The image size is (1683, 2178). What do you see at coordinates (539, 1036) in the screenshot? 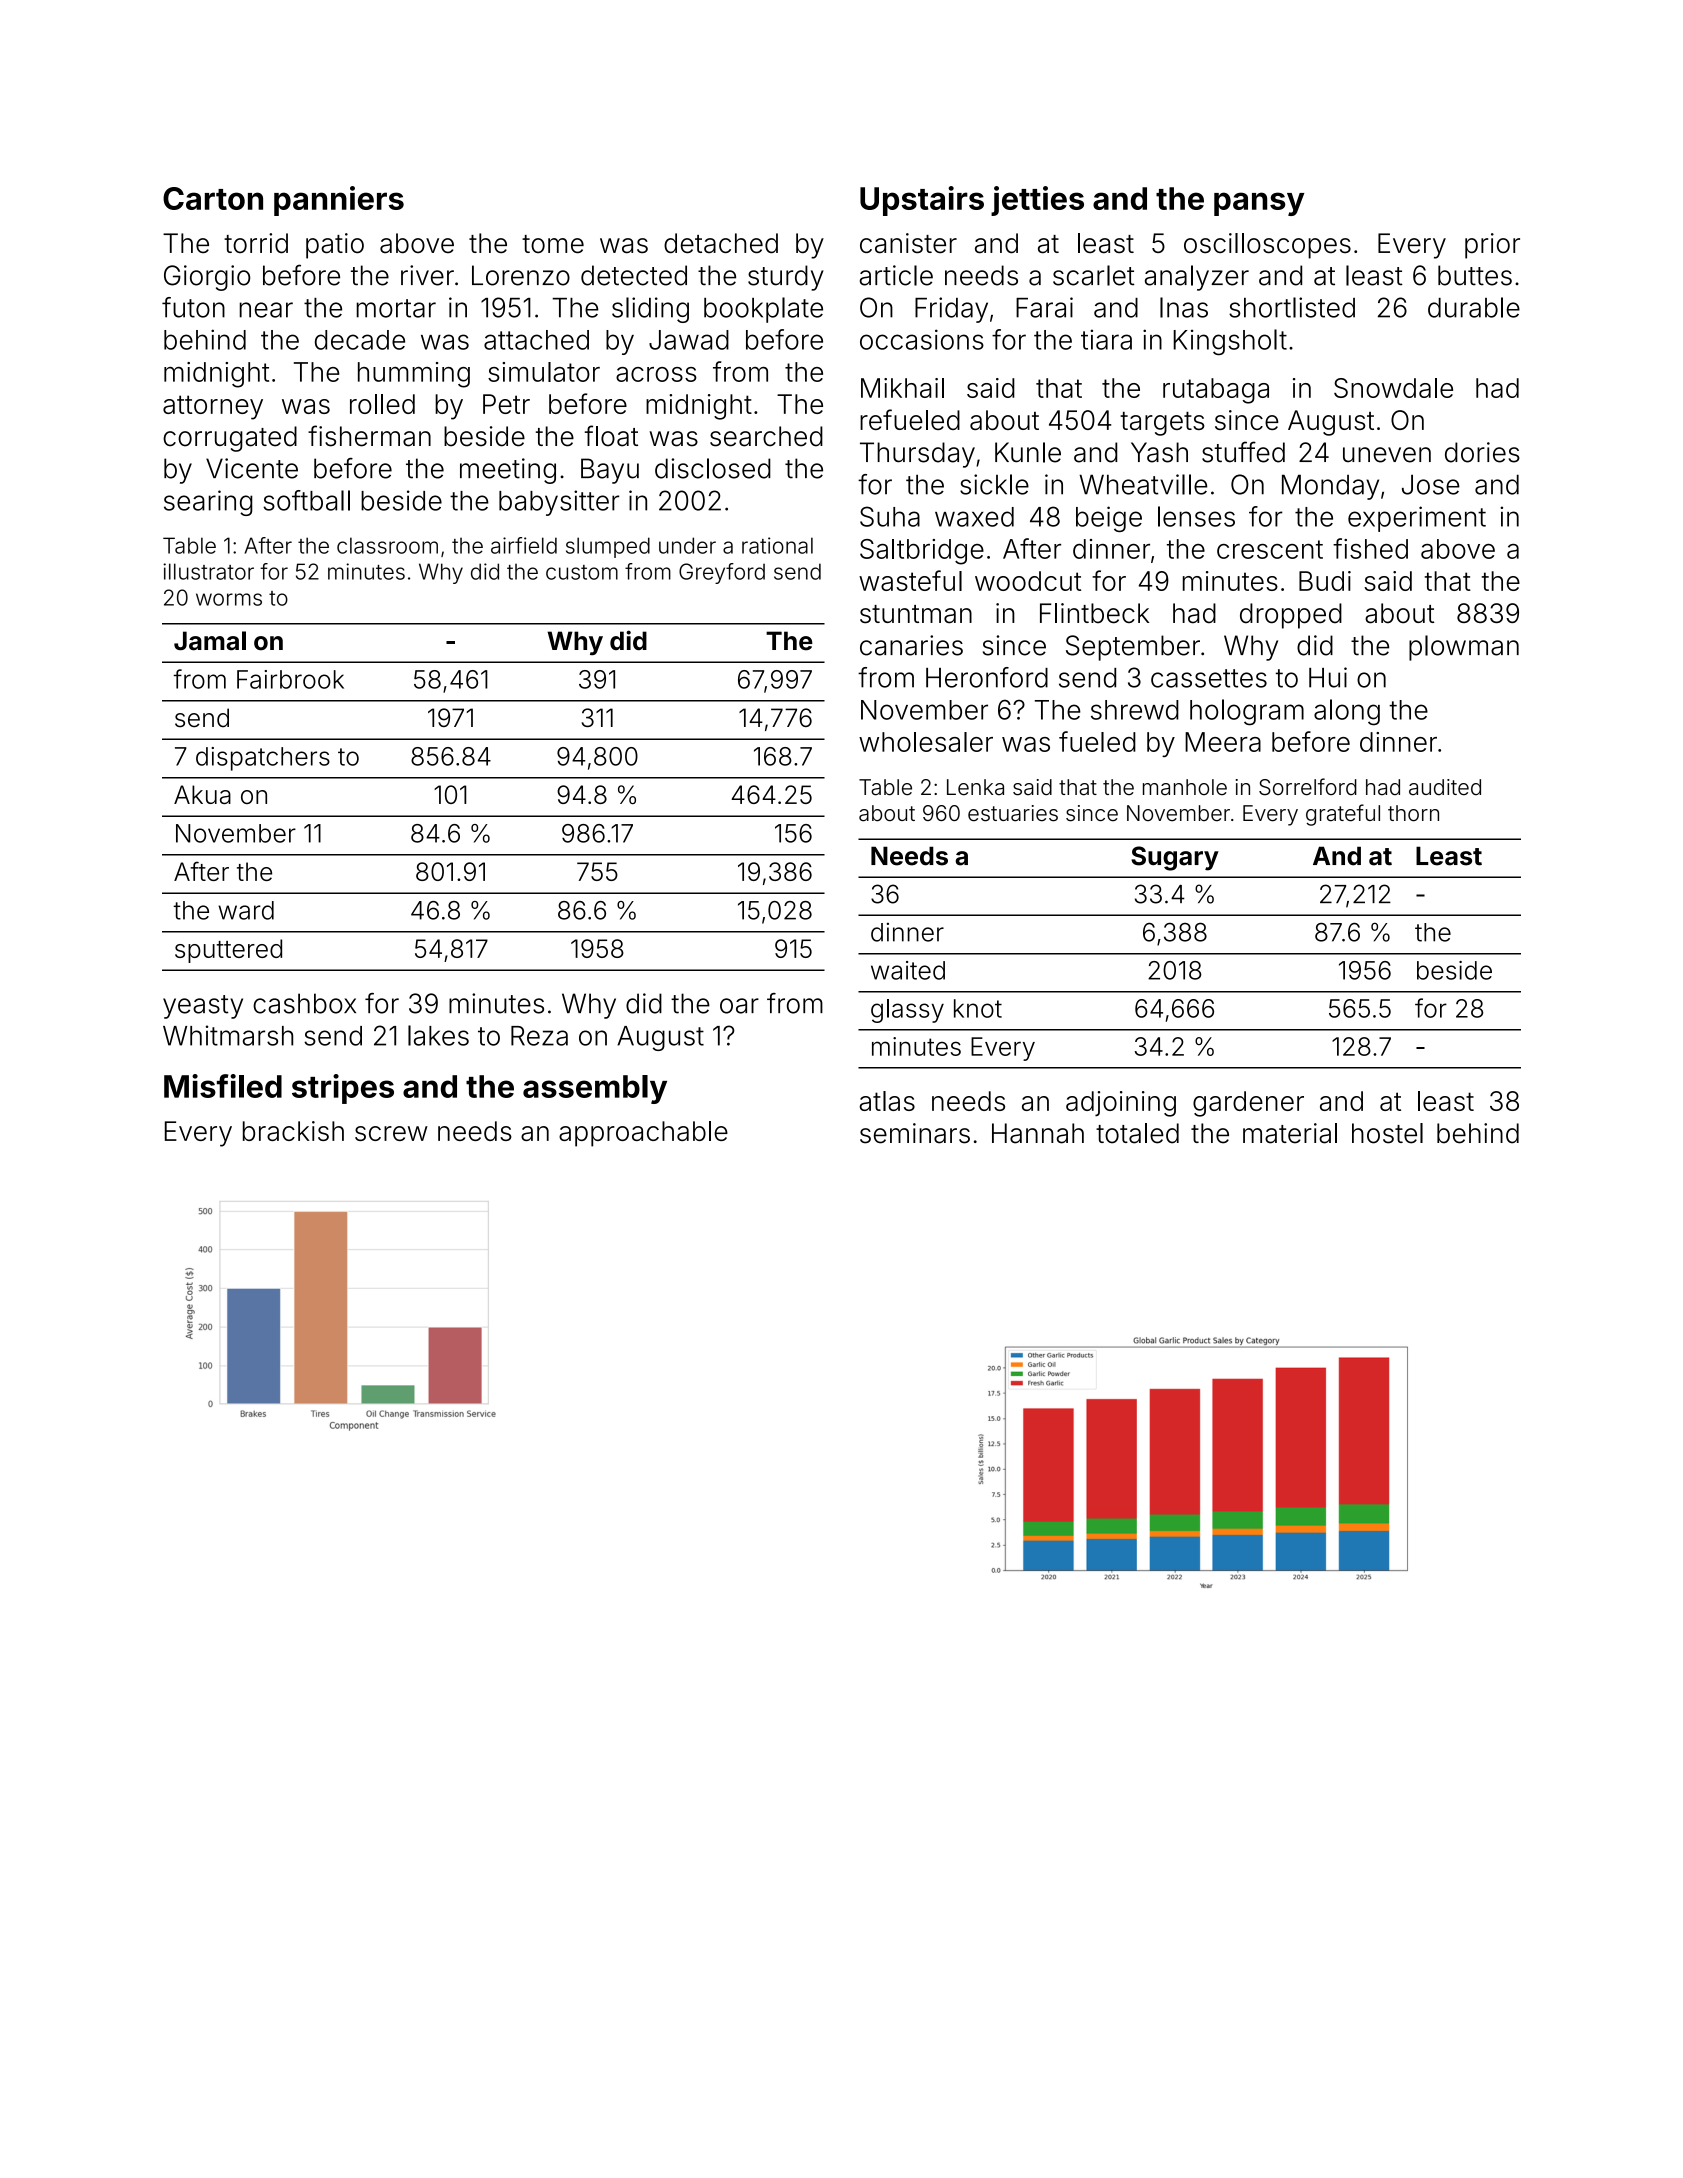
I see `Reza` at bounding box center [539, 1036].
